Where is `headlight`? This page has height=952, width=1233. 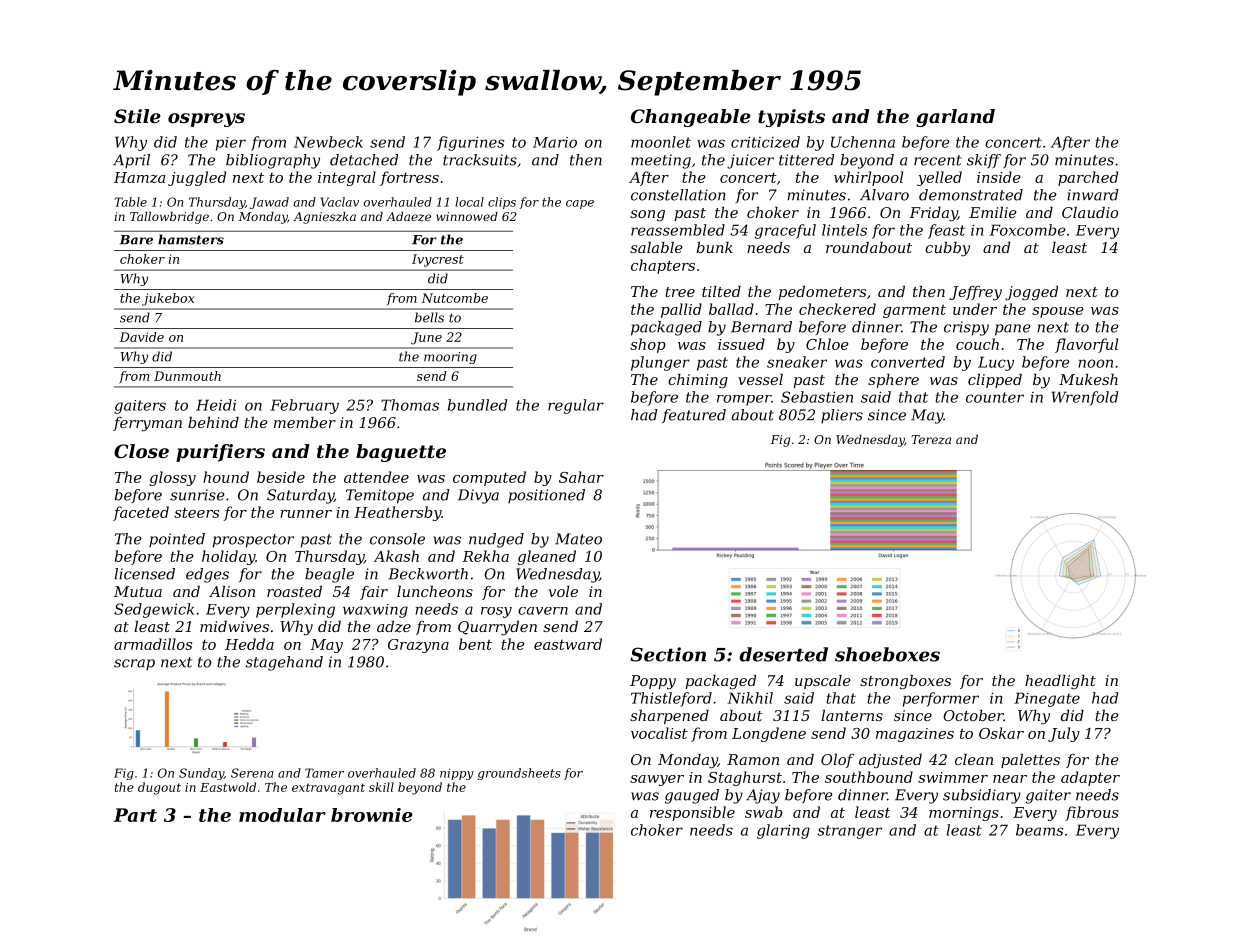
headlight is located at coordinates (1060, 682).
